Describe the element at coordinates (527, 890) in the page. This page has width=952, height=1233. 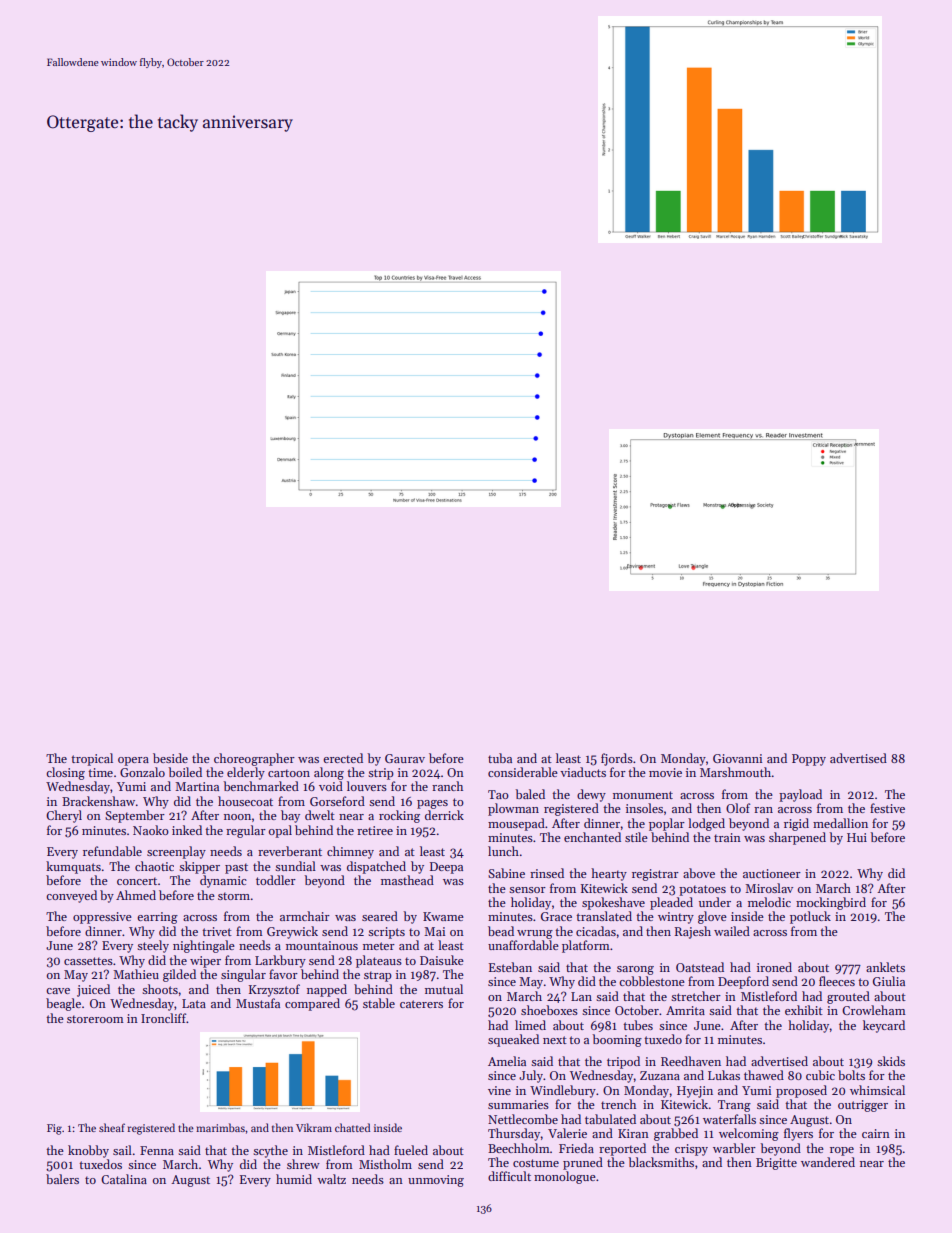
I see `sensor` at that location.
